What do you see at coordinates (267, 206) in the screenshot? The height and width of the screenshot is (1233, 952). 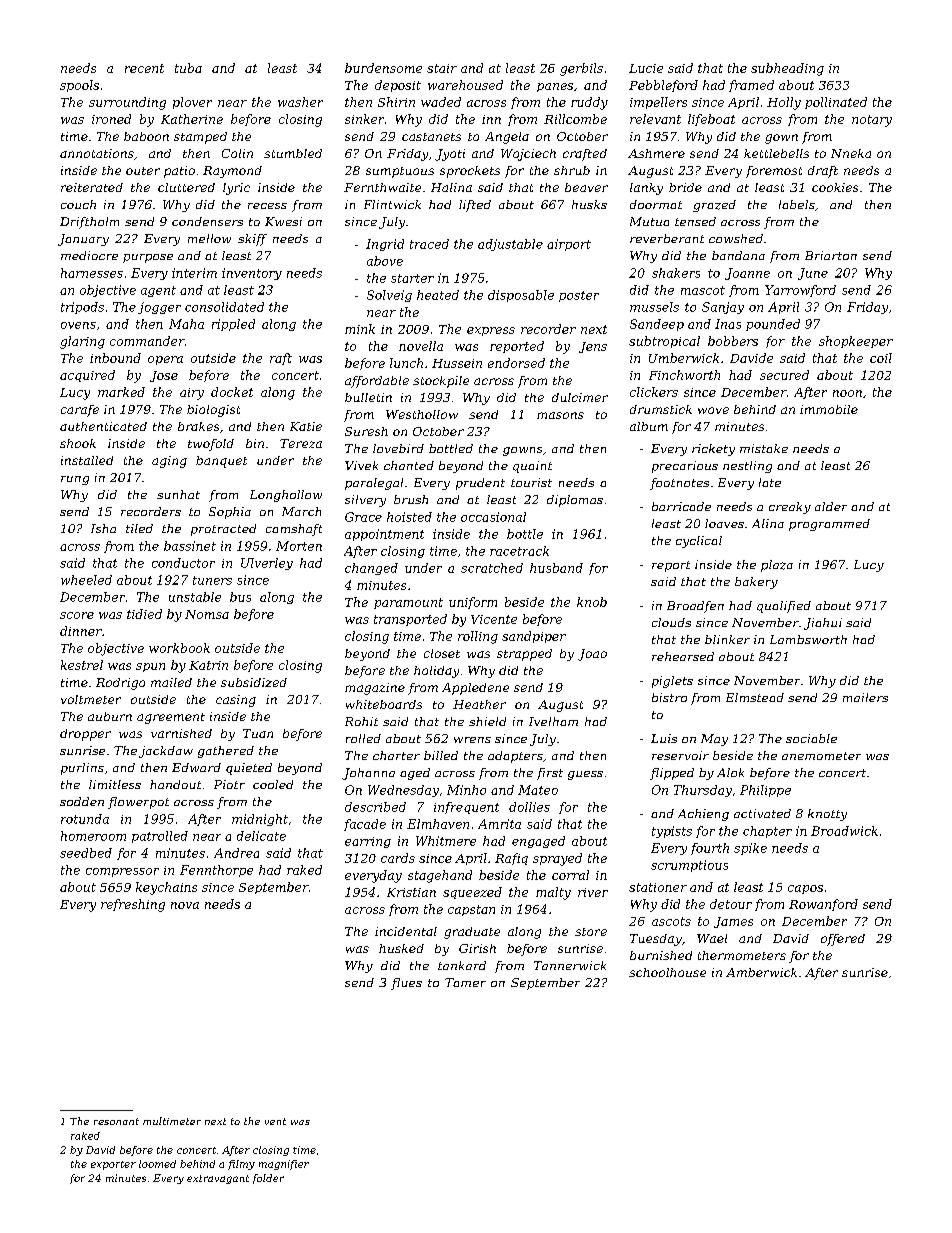 I see `recess` at bounding box center [267, 206].
